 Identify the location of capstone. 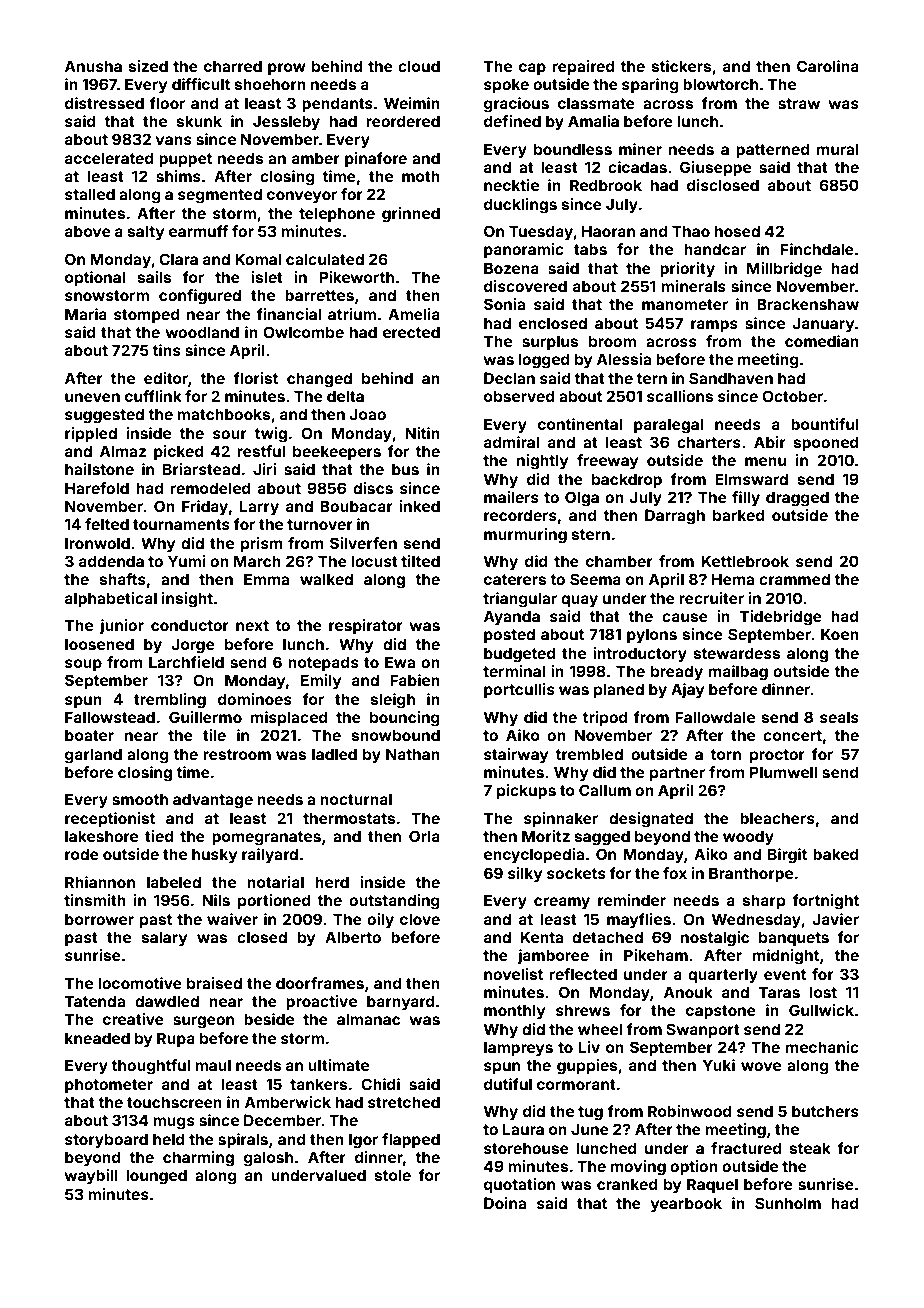
(721, 1012).
